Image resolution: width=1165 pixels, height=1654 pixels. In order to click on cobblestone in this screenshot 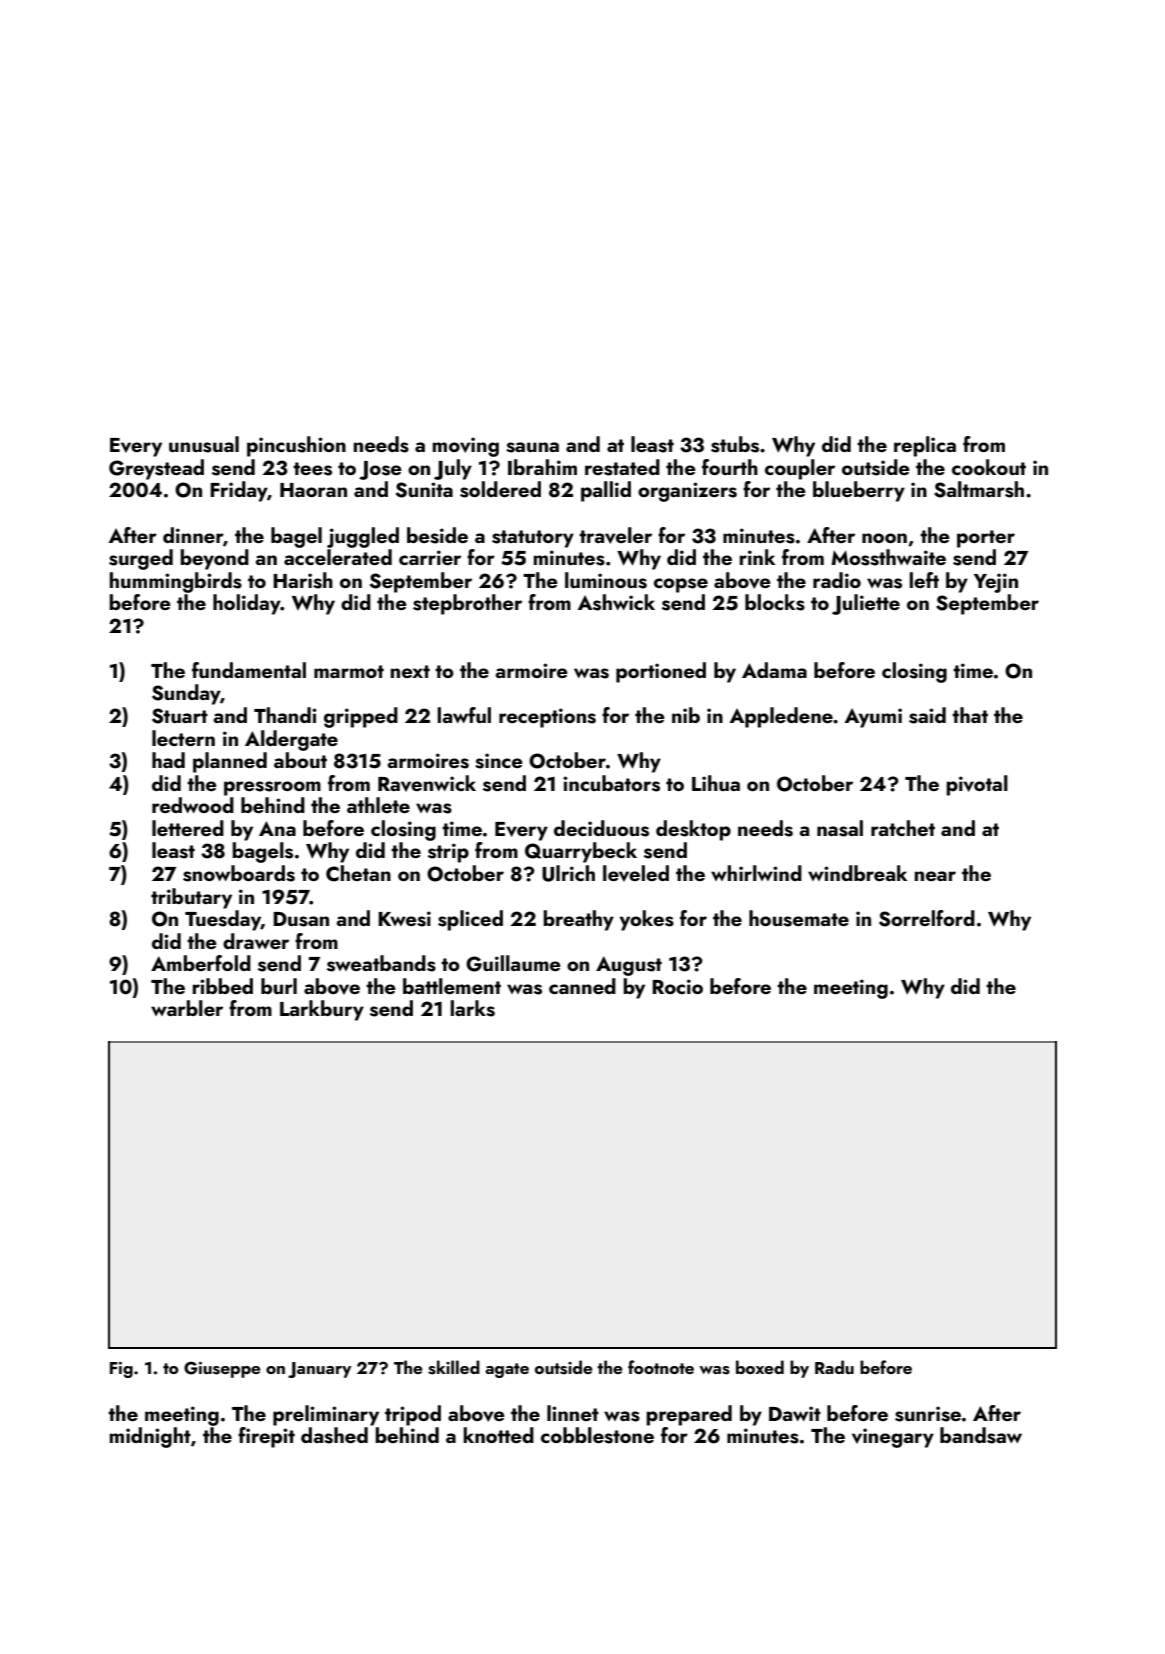, I will do `click(597, 1435)`.
